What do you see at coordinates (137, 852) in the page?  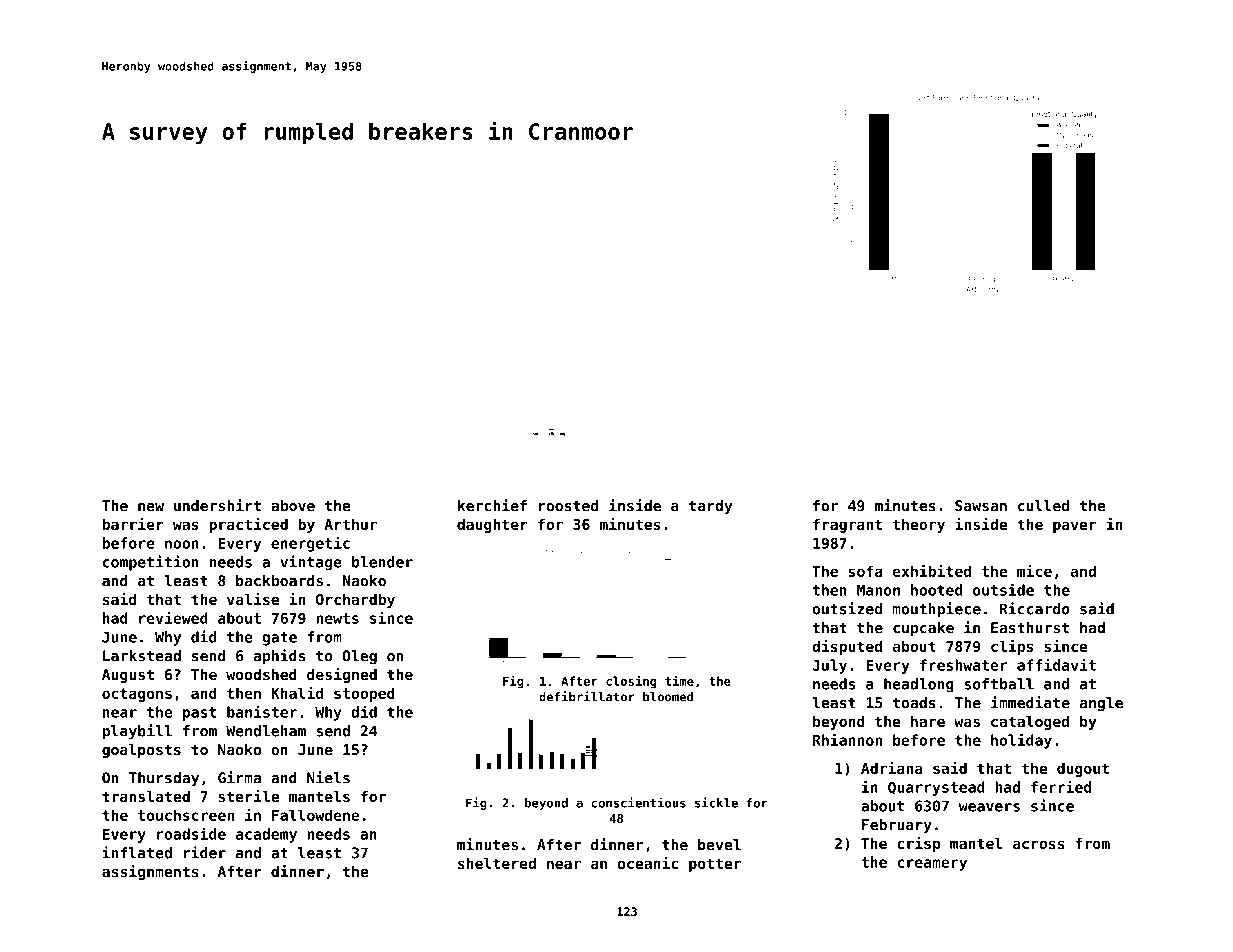 I see `inflated` at bounding box center [137, 852].
